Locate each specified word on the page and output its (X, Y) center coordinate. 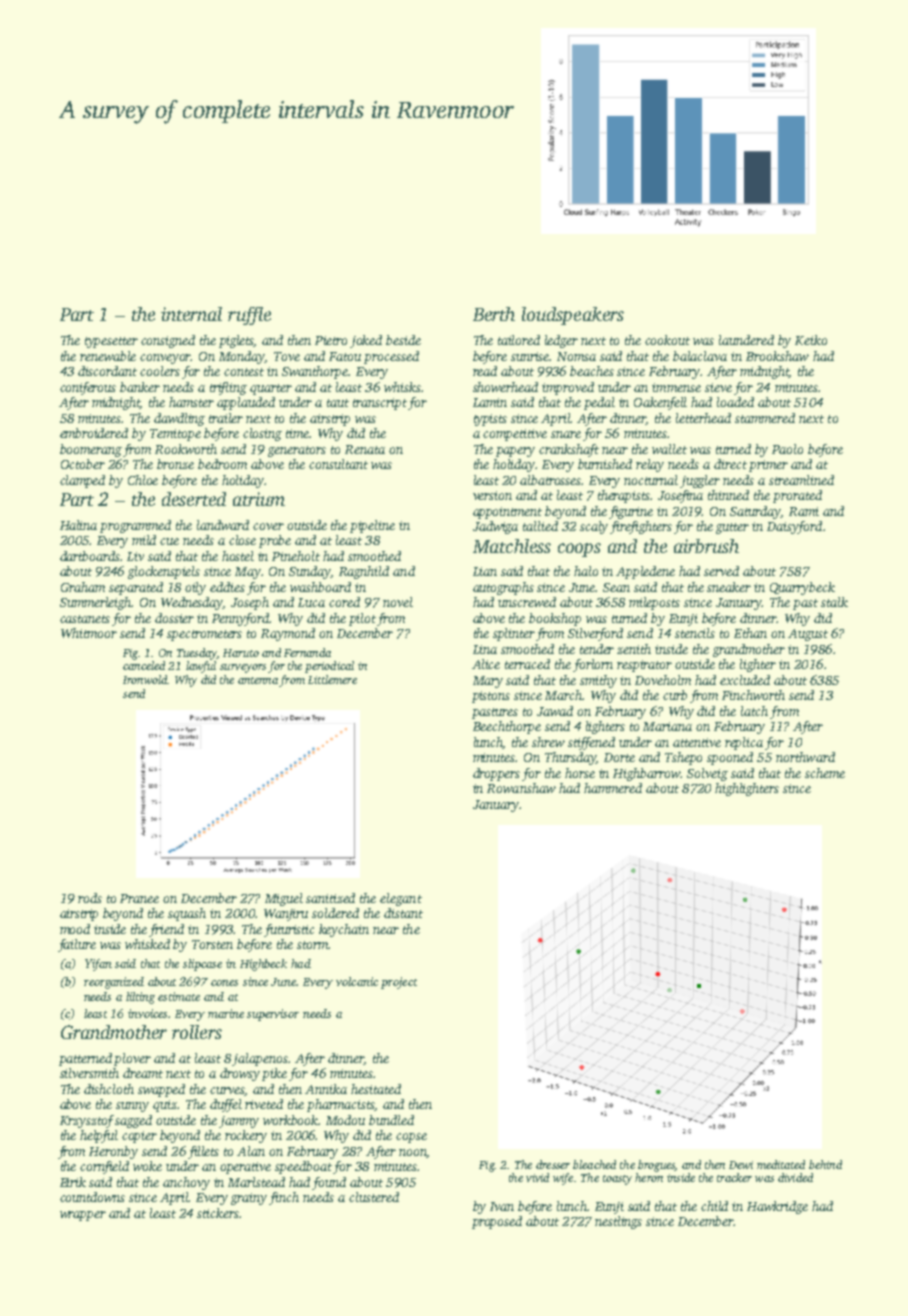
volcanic (357, 981)
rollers (197, 1032)
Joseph (250, 603)
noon (413, 1153)
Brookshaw (777, 356)
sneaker (729, 587)
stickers (218, 1213)
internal (191, 314)
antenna (258, 680)
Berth (494, 314)
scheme (825, 773)
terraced (527, 664)
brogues (656, 1166)
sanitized (330, 898)
